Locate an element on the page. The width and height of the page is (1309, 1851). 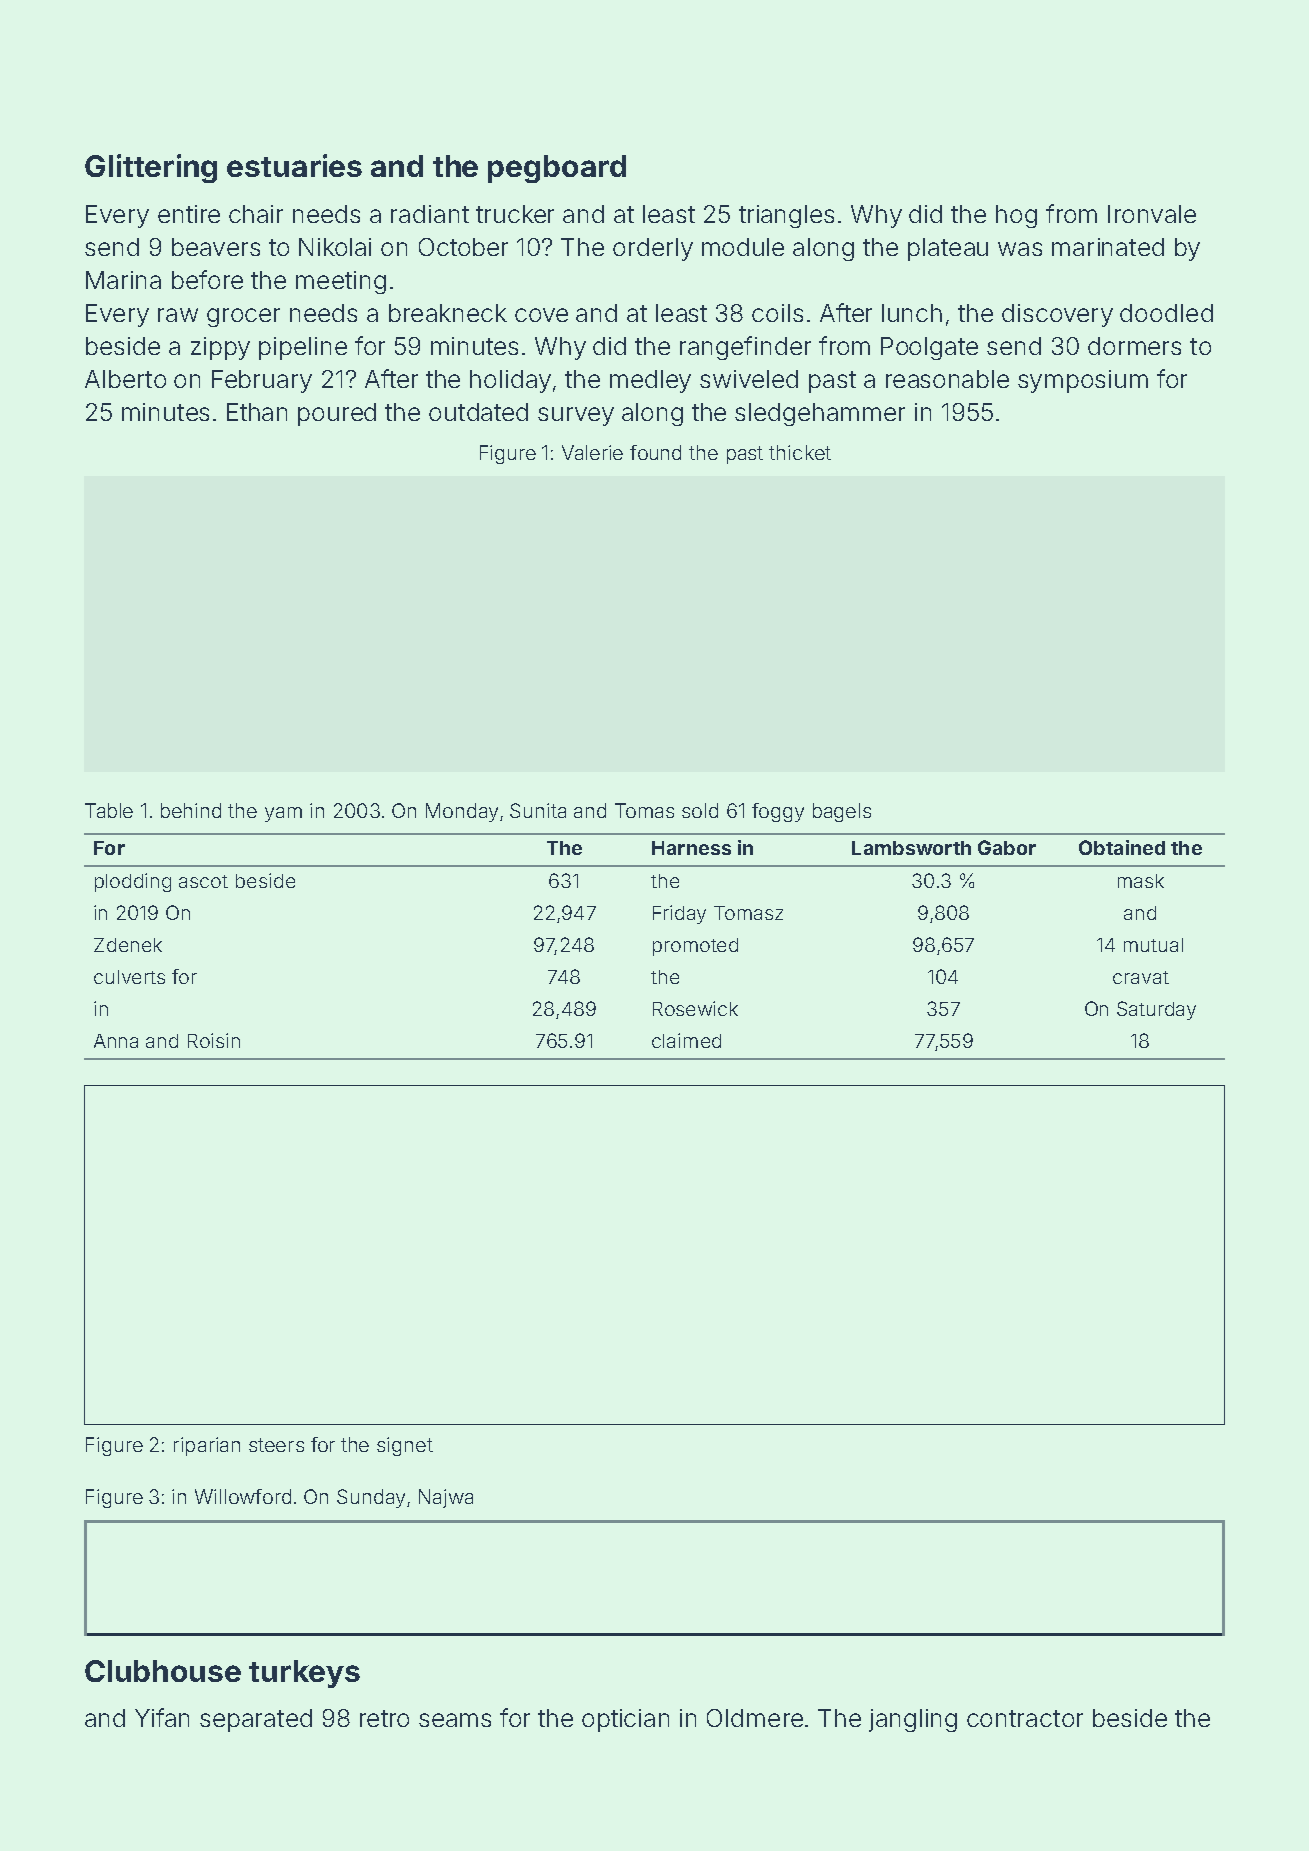
mask is located at coordinates (1141, 881).
